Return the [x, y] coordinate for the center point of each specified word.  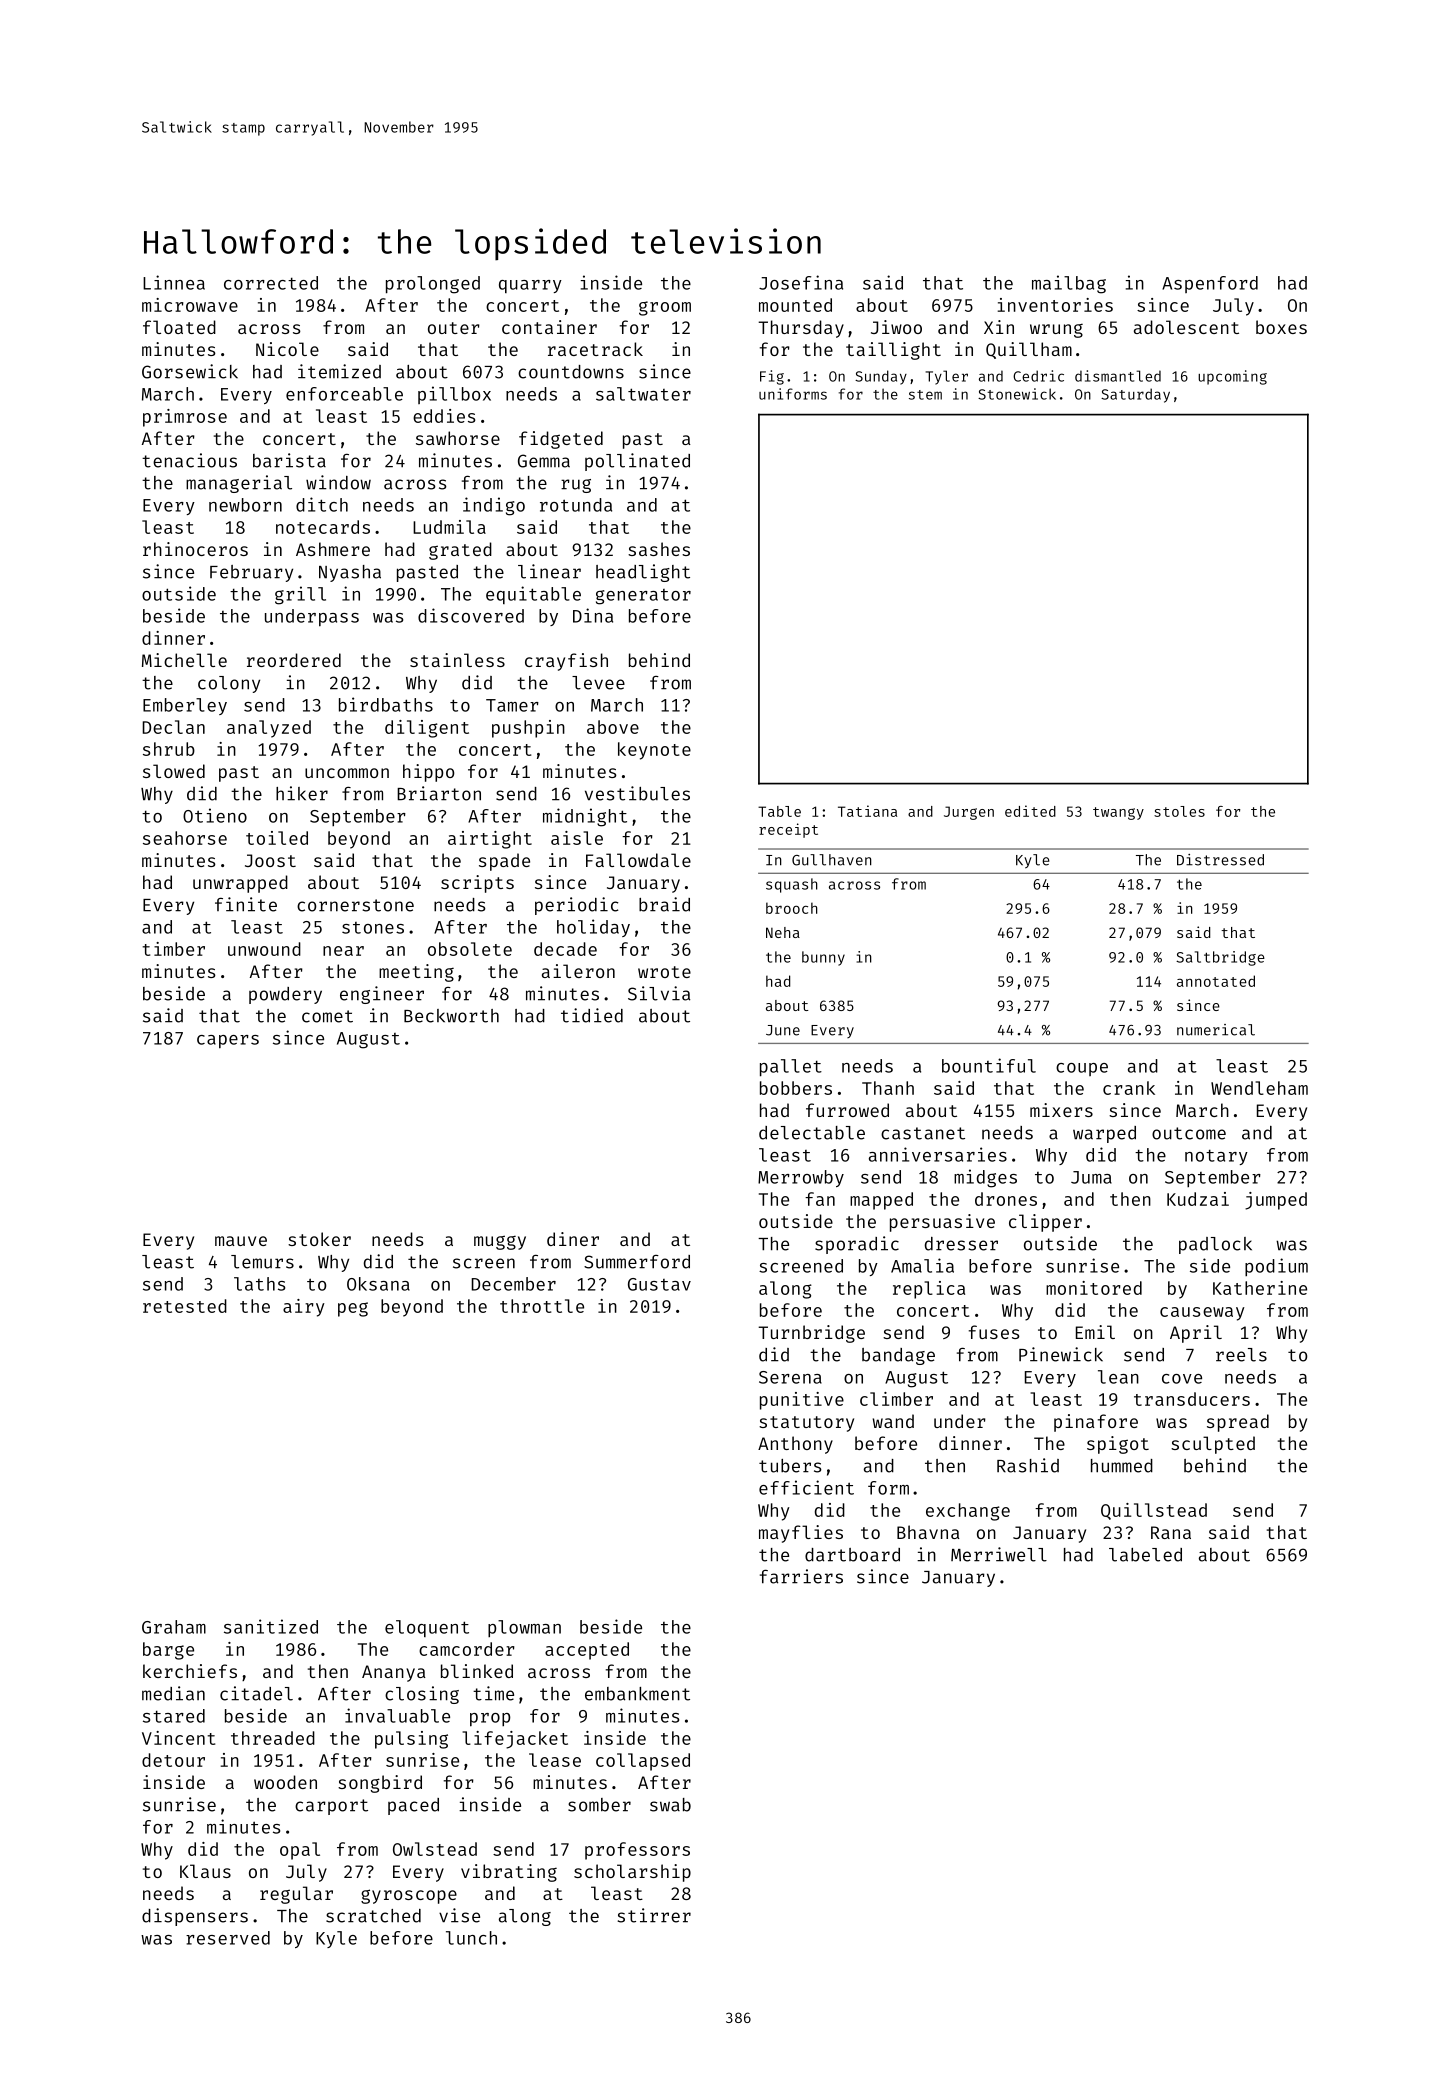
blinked [477, 1671]
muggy [500, 1242]
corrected [271, 283]
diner [573, 1239]
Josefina [801, 282]
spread [1238, 1423]
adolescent [1186, 327]
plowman [524, 1628]
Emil [1095, 1332]
